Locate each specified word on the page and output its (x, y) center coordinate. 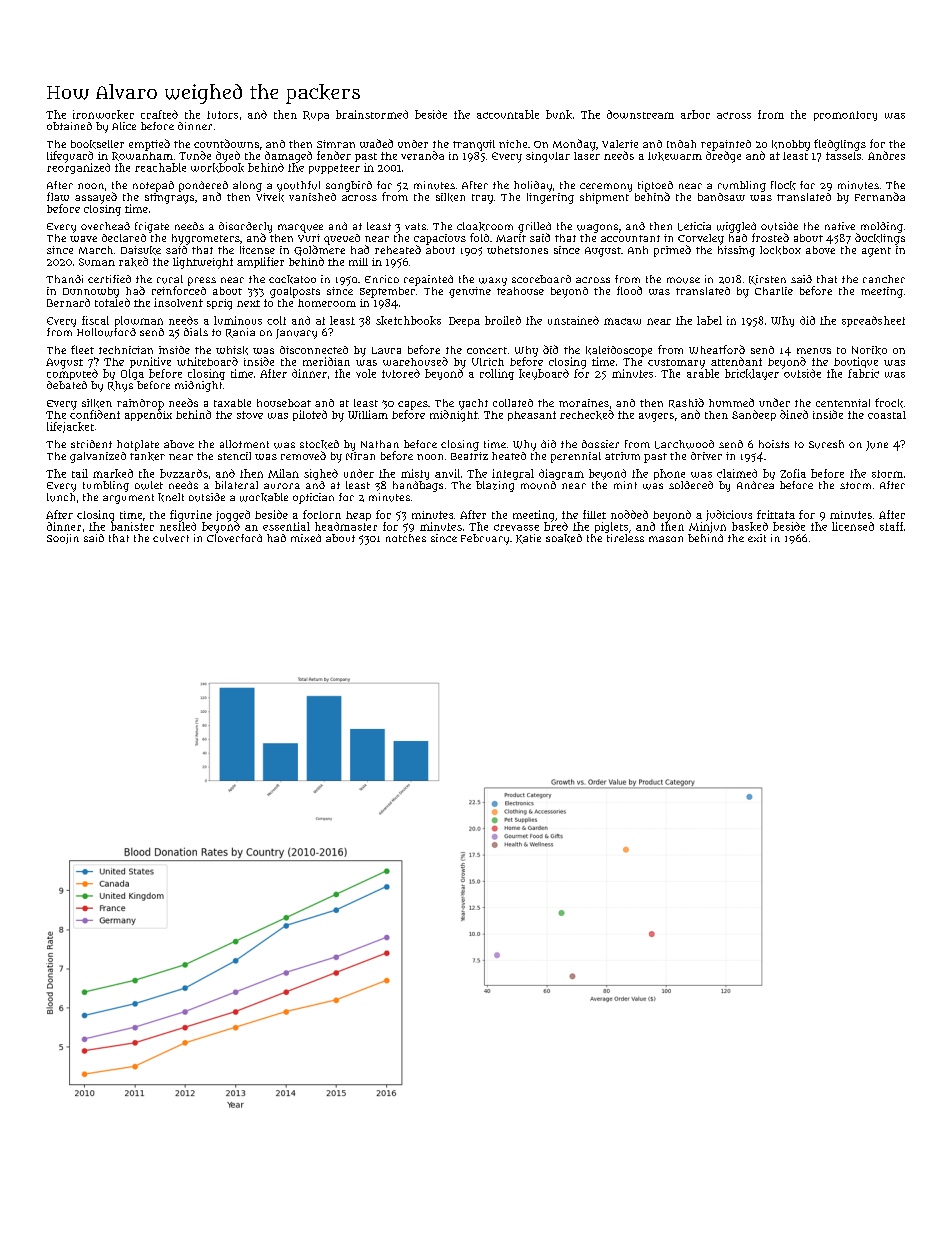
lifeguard (70, 157)
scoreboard (541, 279)
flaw (58, 196)
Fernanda (880, 196)
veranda (422, 155)
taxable (232, 403)
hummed (731, 402)
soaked (564, 538)
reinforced (179, 290)
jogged (233, 516)
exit (757, 538)
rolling (497, 374)
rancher (884, 279)
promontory (845, 116)
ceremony (606, 187)
